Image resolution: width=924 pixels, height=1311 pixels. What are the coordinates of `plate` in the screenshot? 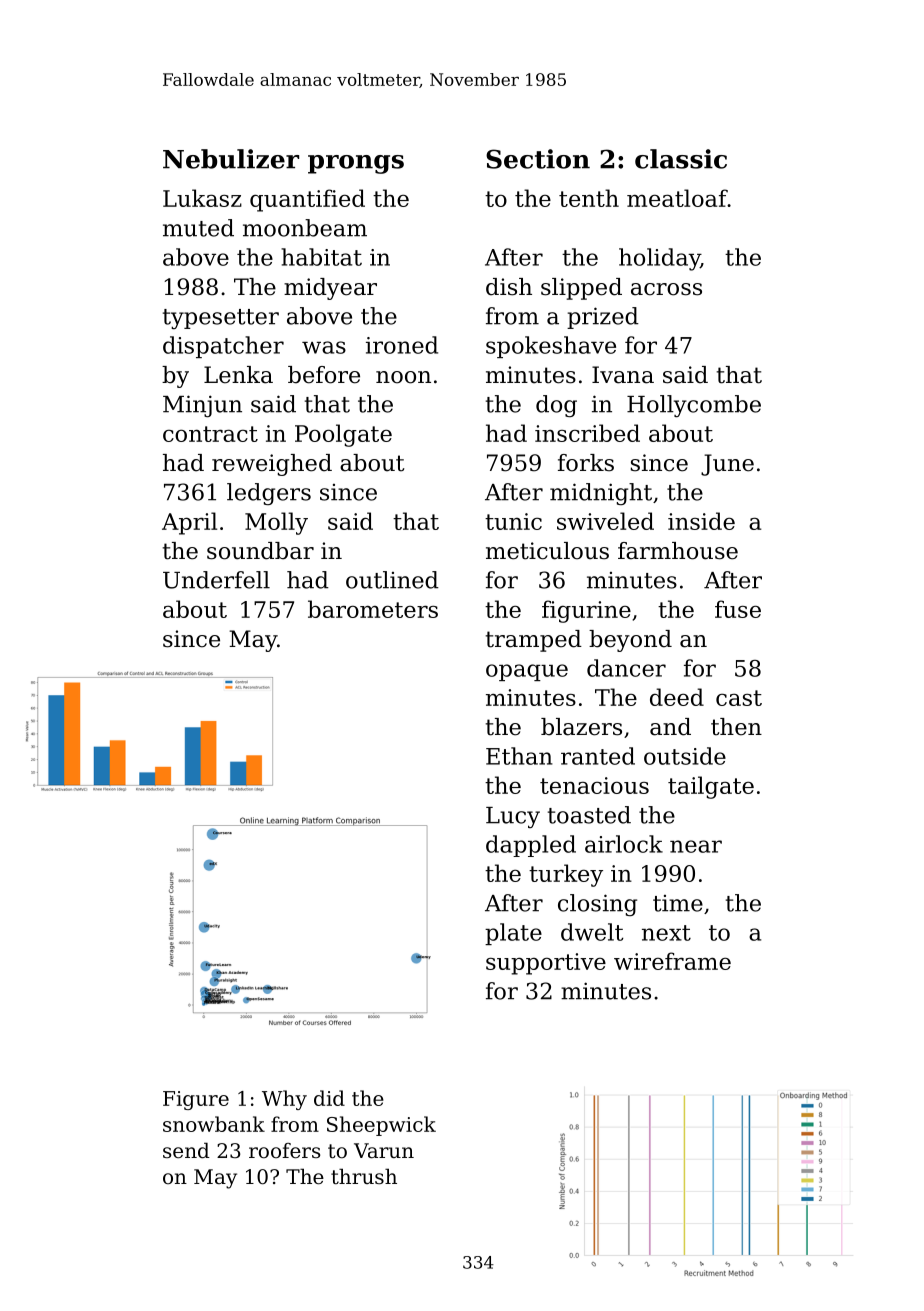 It's located at (513, 934).
